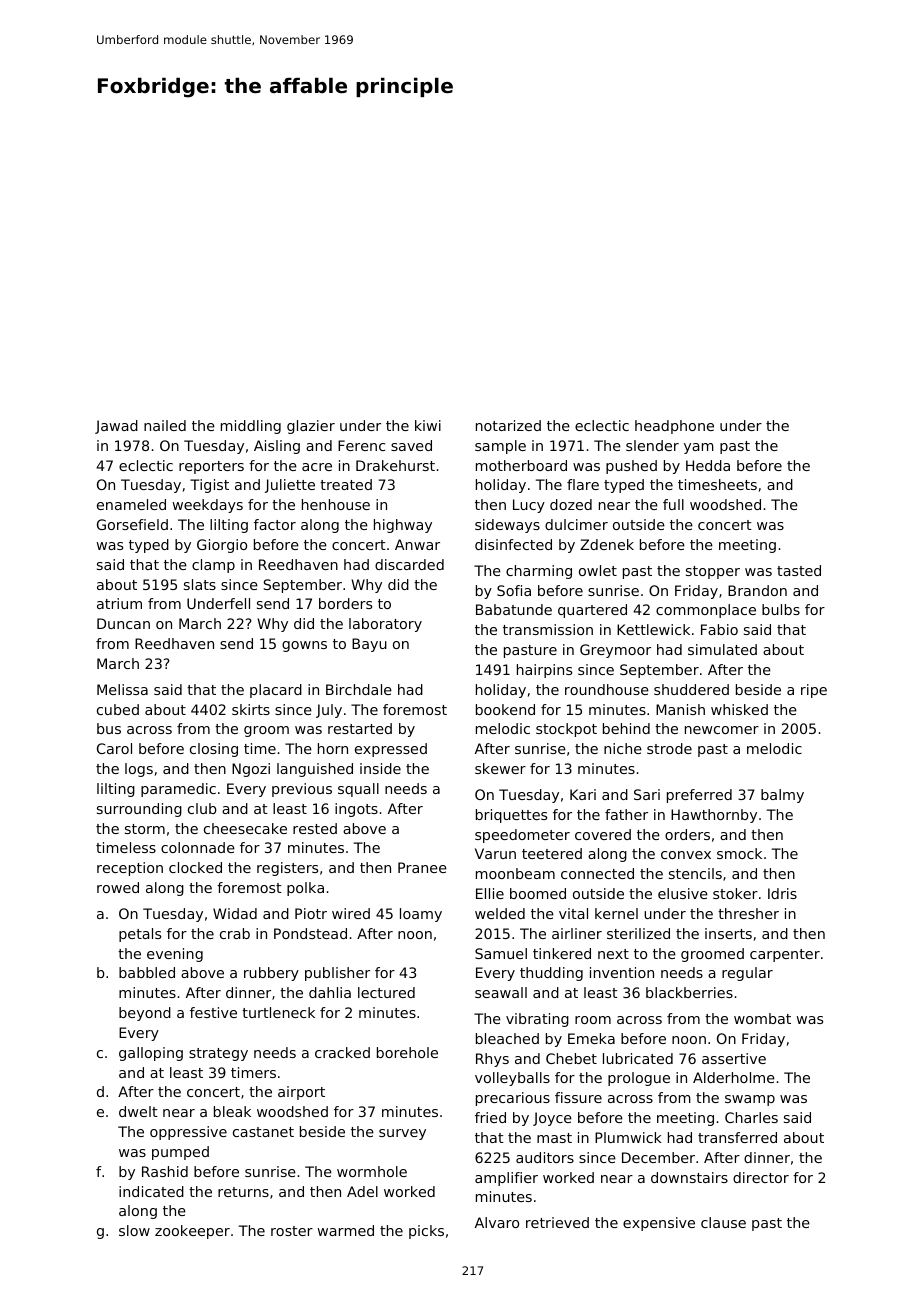  I want to click on Kari, so click(583, 794).
